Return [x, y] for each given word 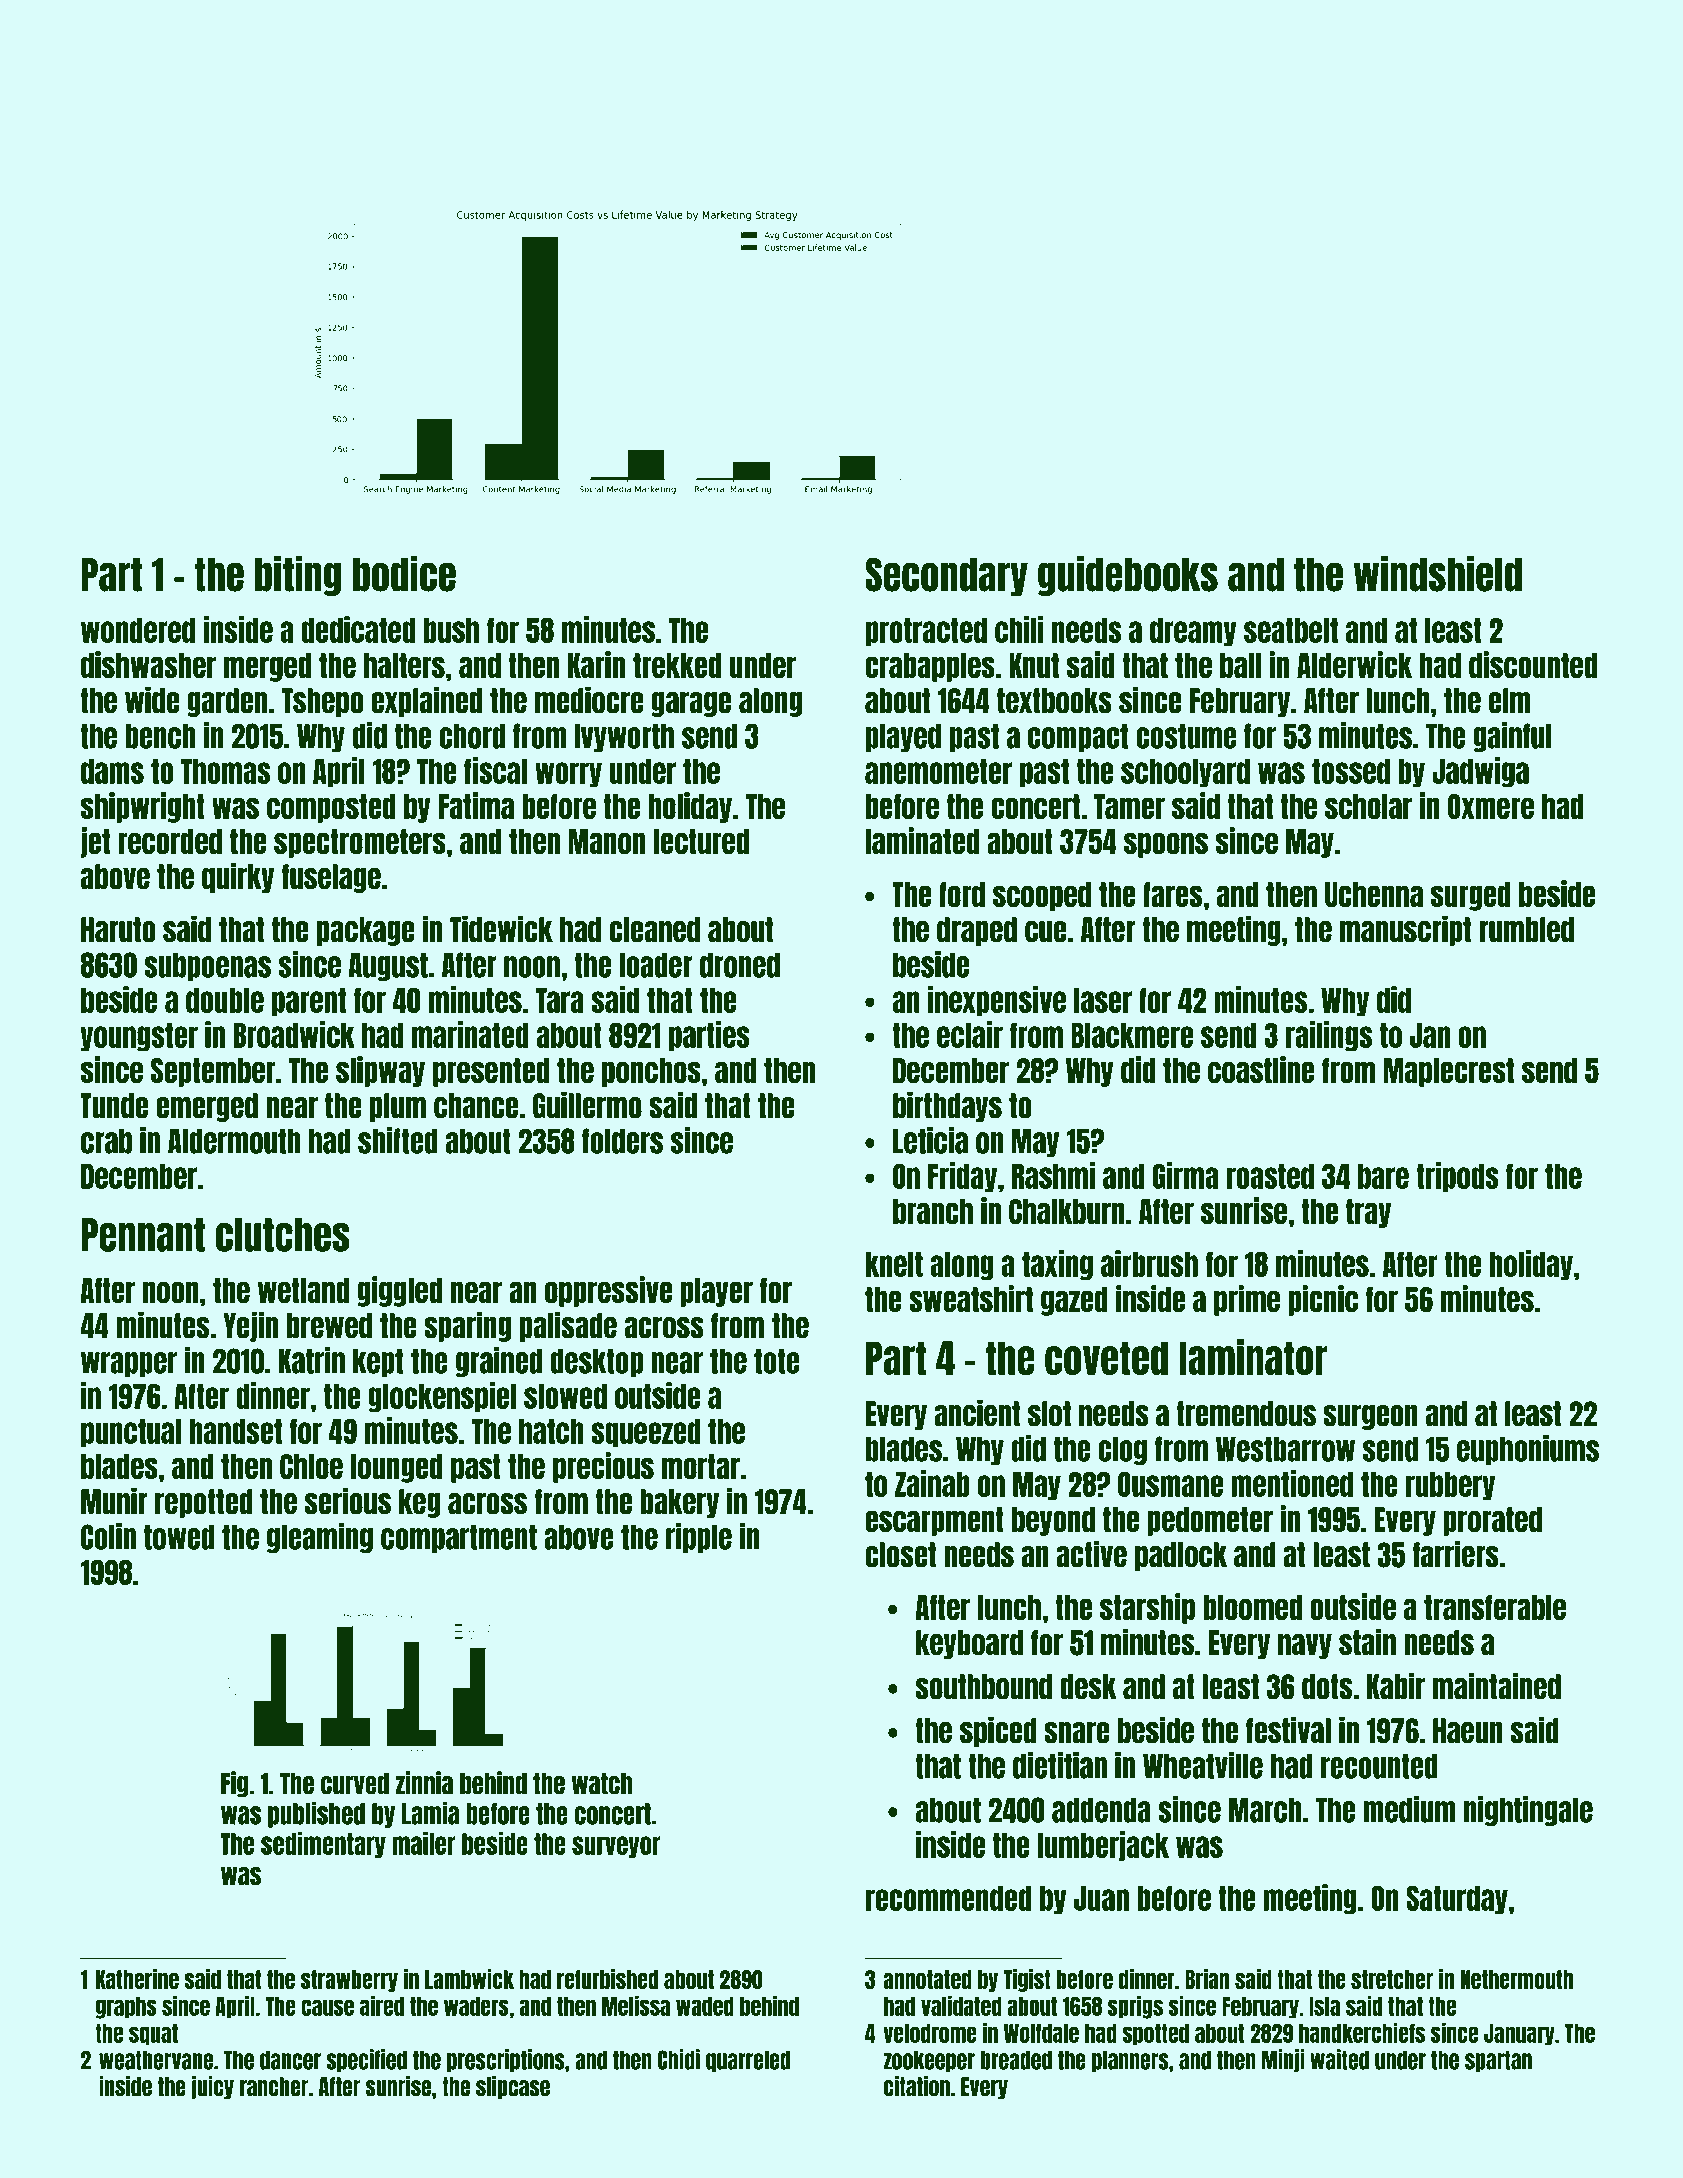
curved [355, 1784]
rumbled [1526, 930]
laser [1103, 1000]
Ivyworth [624, 737]
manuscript [1405, 930]
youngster [139, 1037]
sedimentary [323, 1845]
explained [426, 701]
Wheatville [1203, 1765]
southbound [984, 1687]
